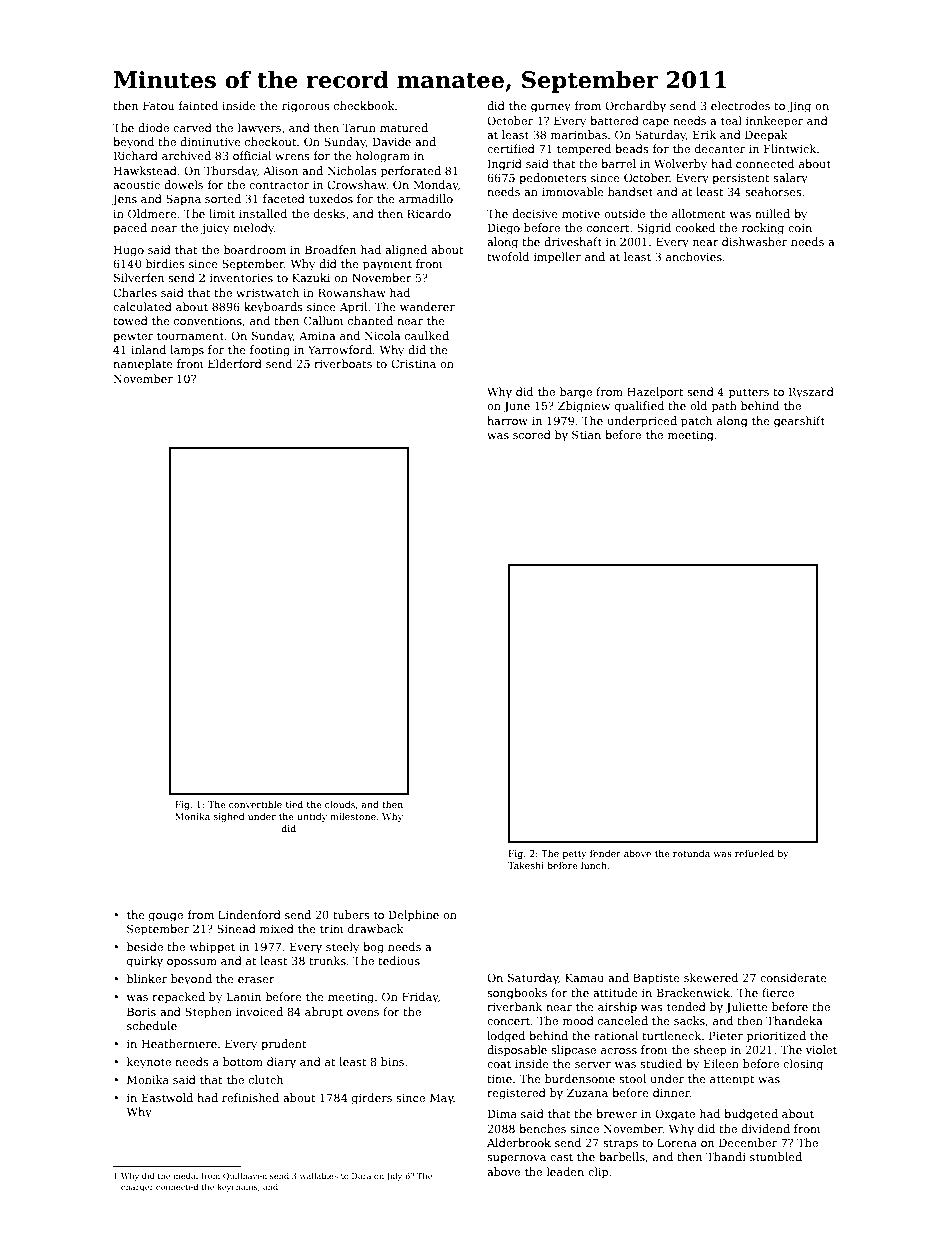  What do you see at coordinates (575, 855) in the document?
I see `petty` at bounding box center [575, 855].
